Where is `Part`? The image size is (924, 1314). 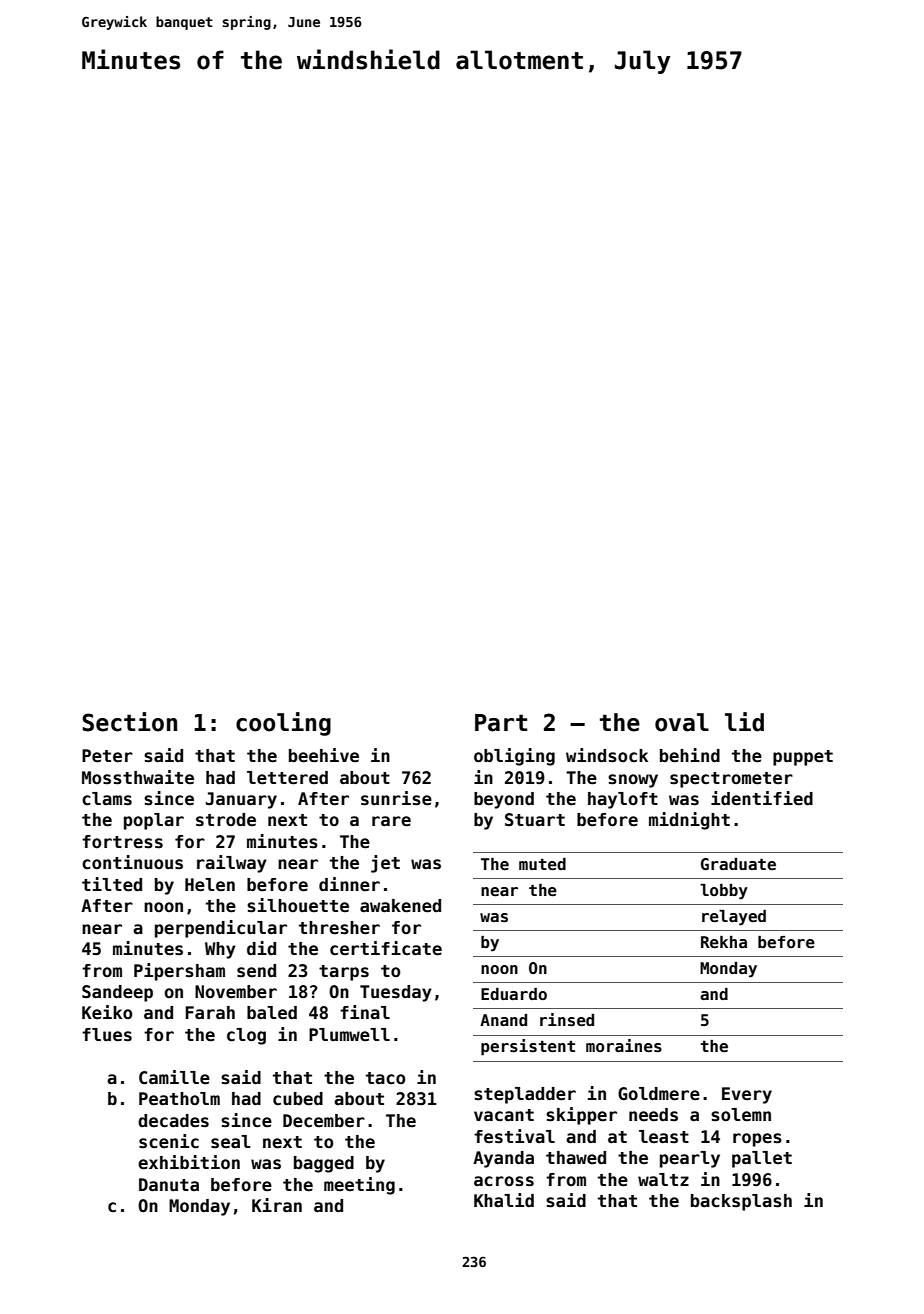 Part is located at coordinates (501, 723).
